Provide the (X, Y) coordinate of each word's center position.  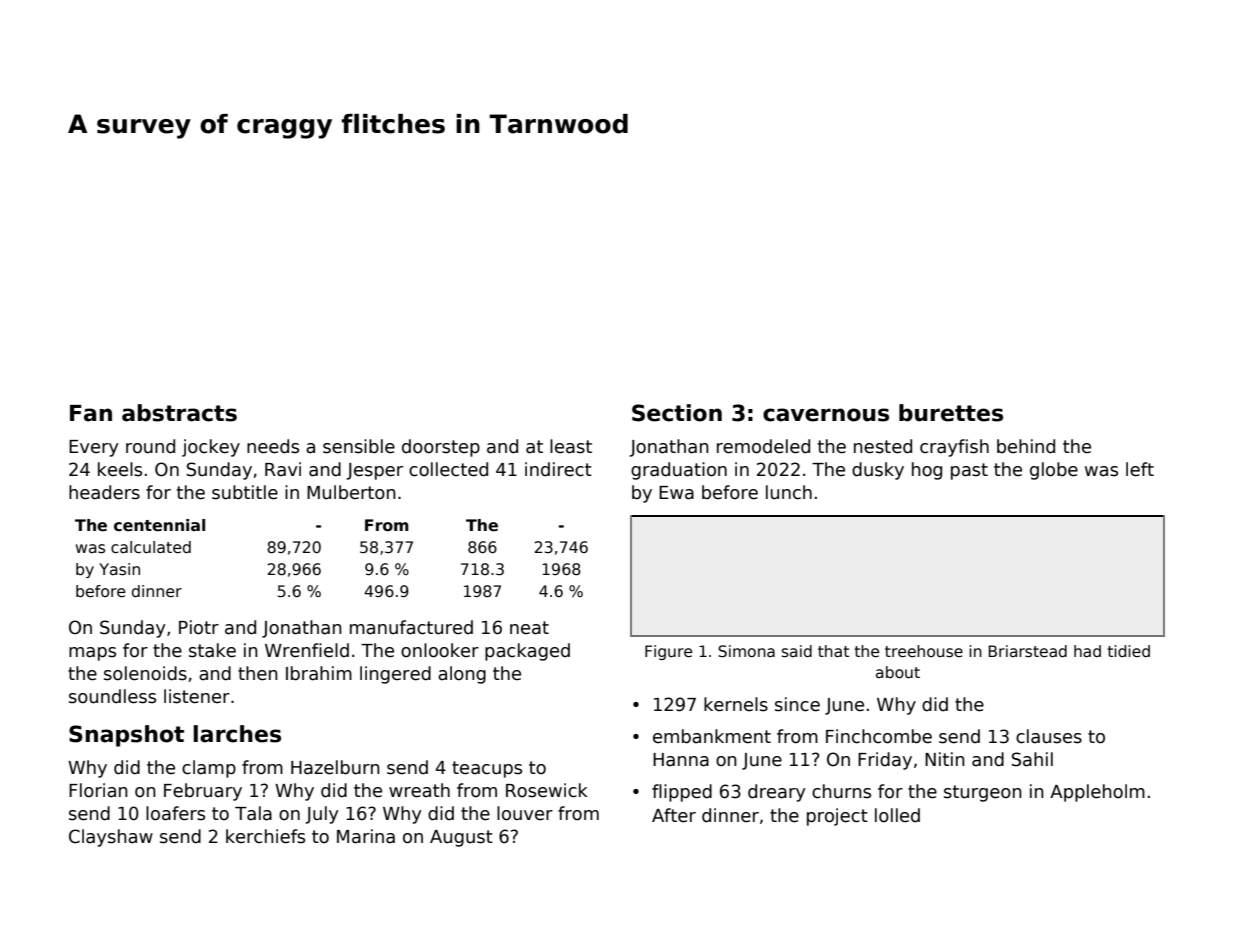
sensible (359, 446)
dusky (878, 471)
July (321, 815)
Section (677, 413)
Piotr (199, 627)
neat (529, 628)
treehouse (924, 651)
